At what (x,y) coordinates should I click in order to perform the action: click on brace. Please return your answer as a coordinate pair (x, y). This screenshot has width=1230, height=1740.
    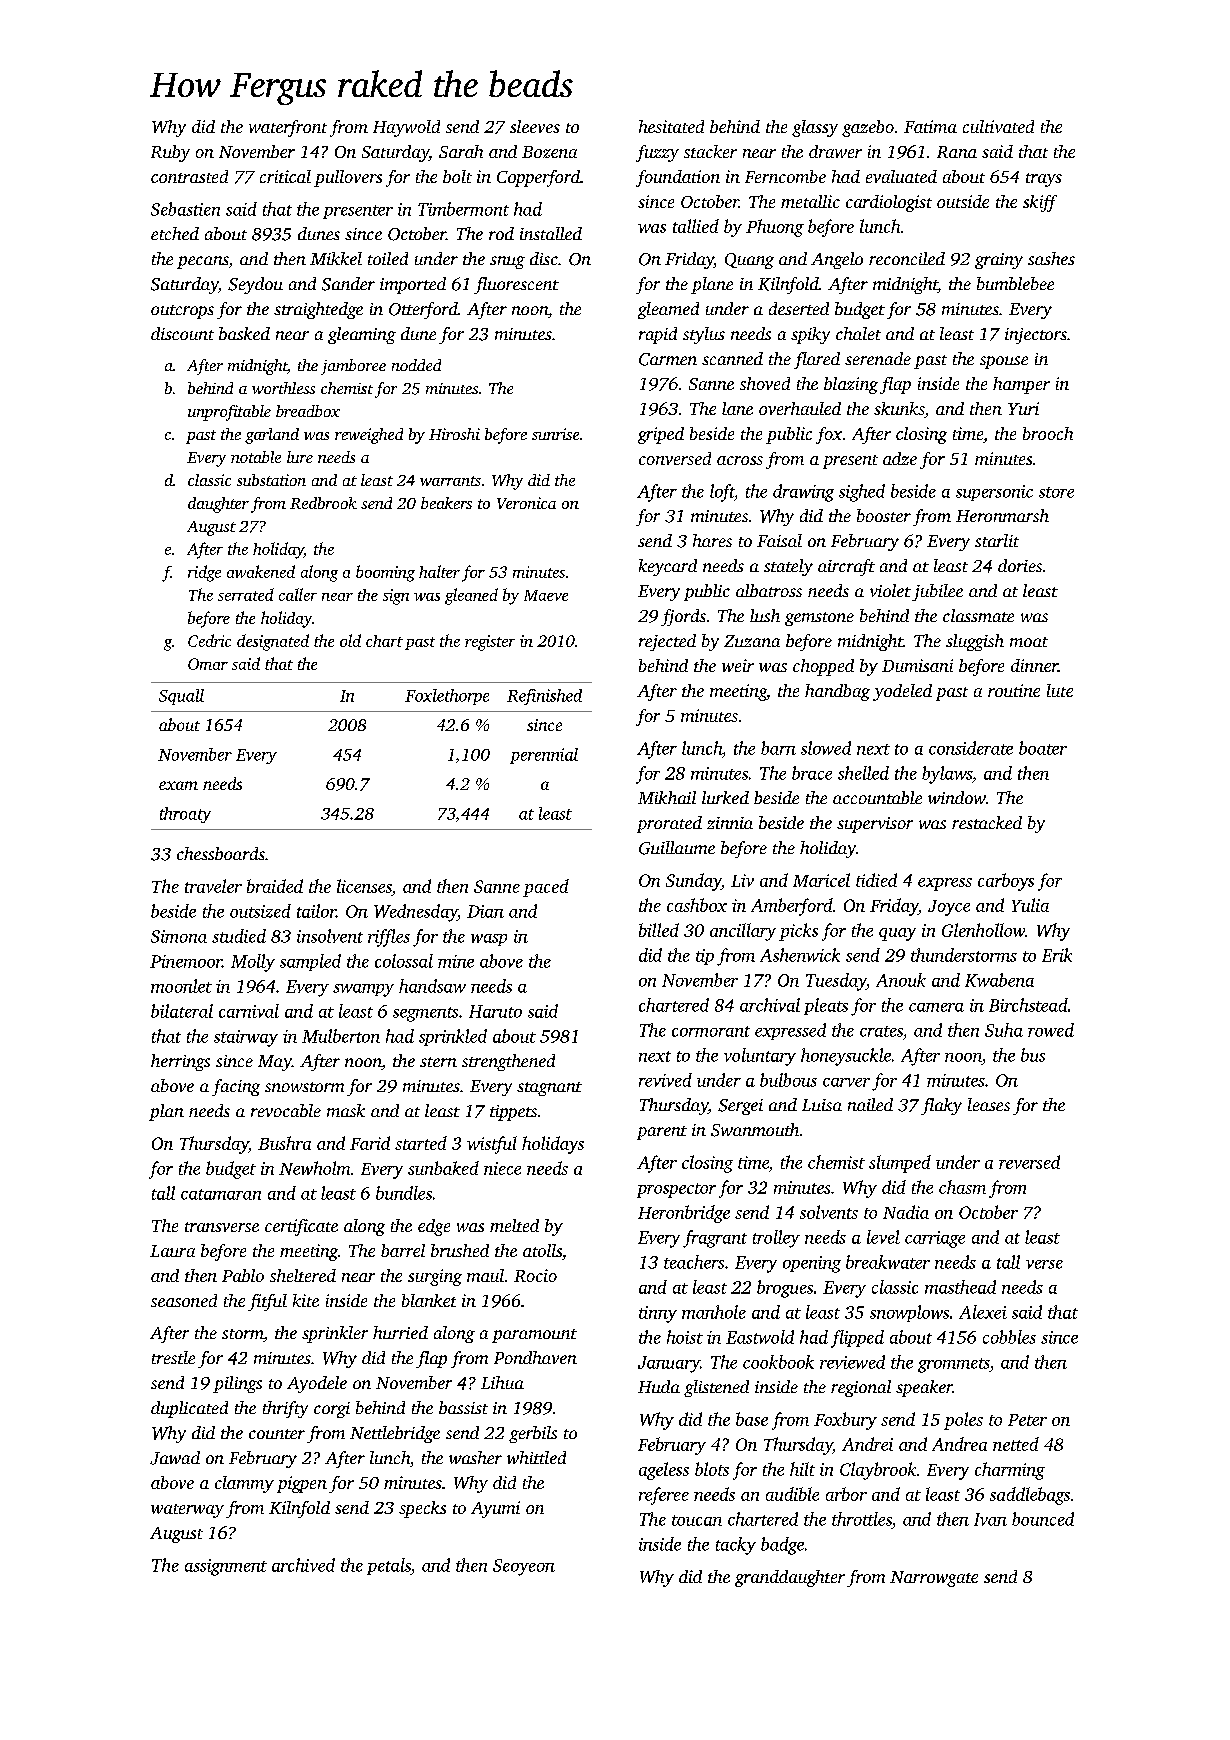
    Looking at the image, I should click on (812, 773).
